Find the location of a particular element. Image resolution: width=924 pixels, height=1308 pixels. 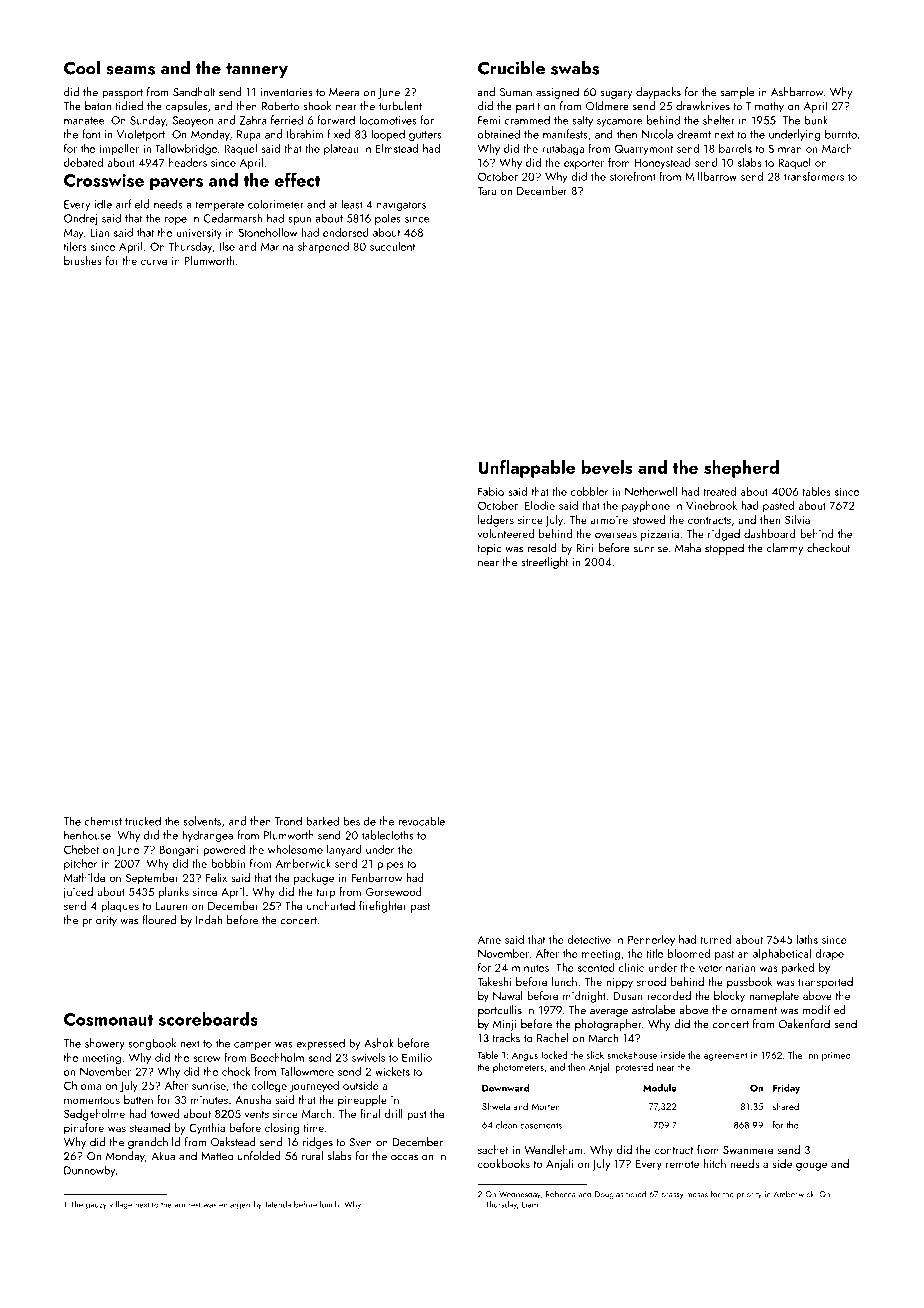

shook is located at coordinates (317, 106).
